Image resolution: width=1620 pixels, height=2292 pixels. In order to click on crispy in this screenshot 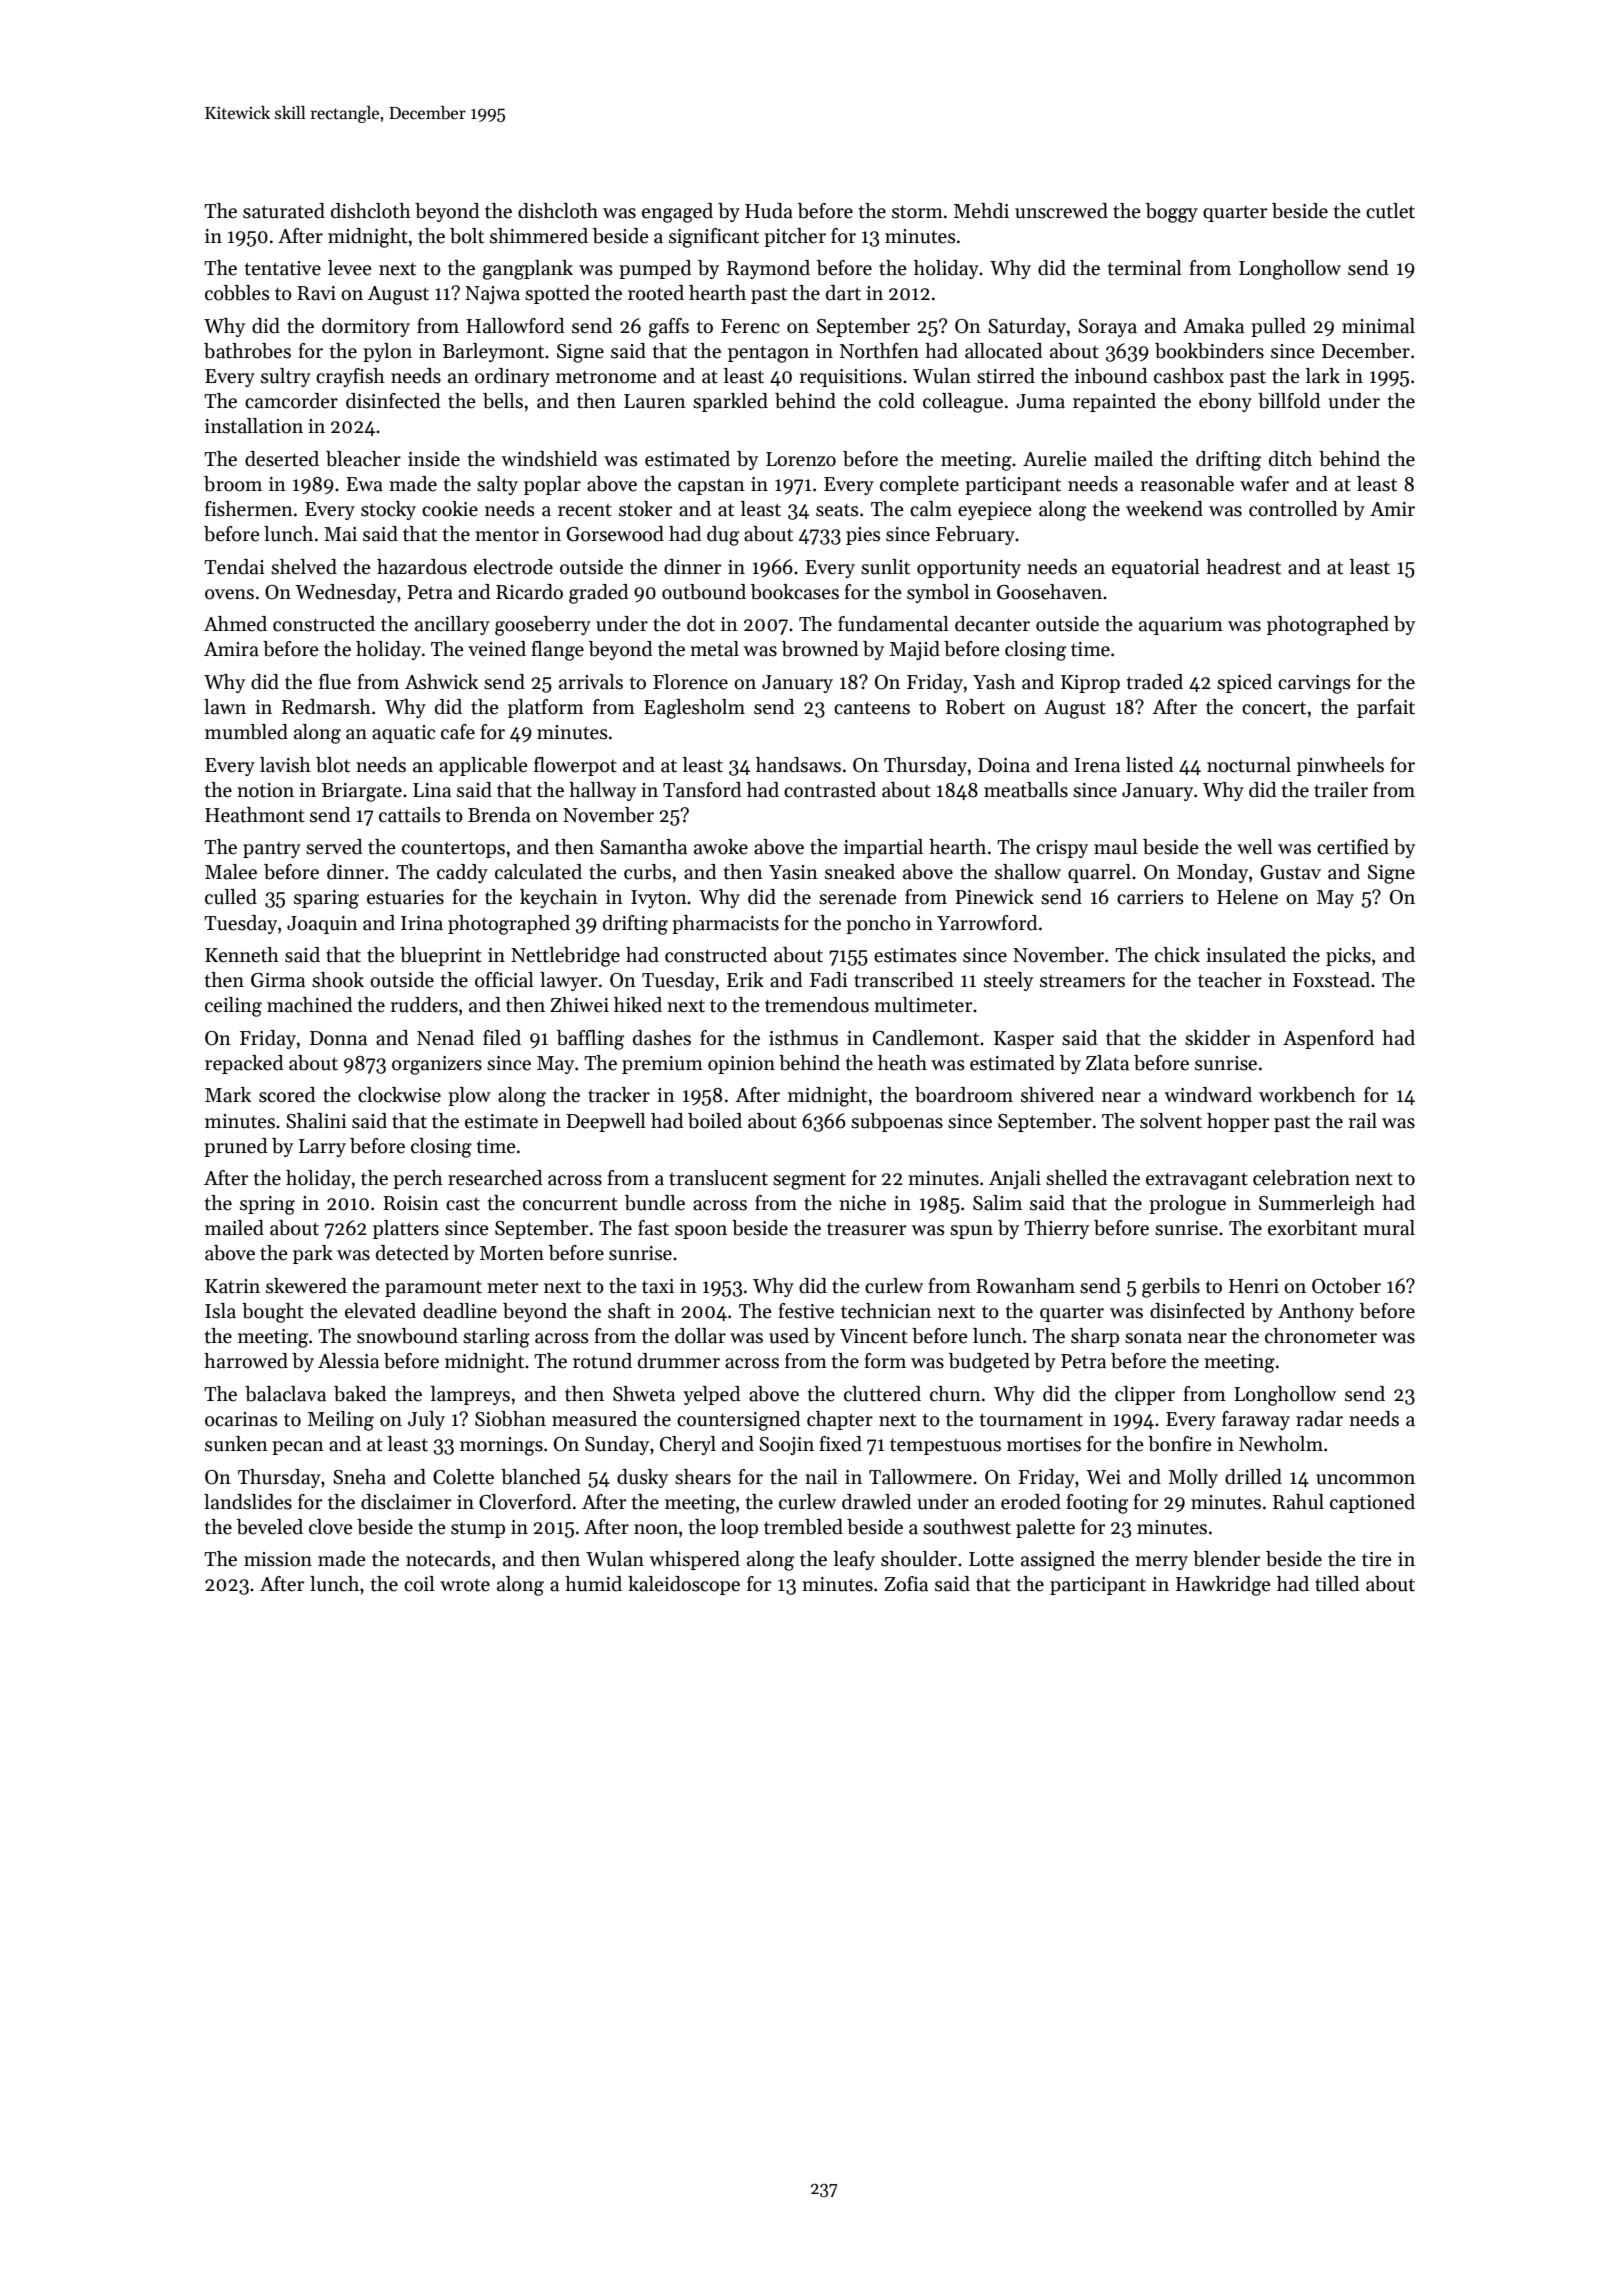, I will do `click(1062, 849)`.
